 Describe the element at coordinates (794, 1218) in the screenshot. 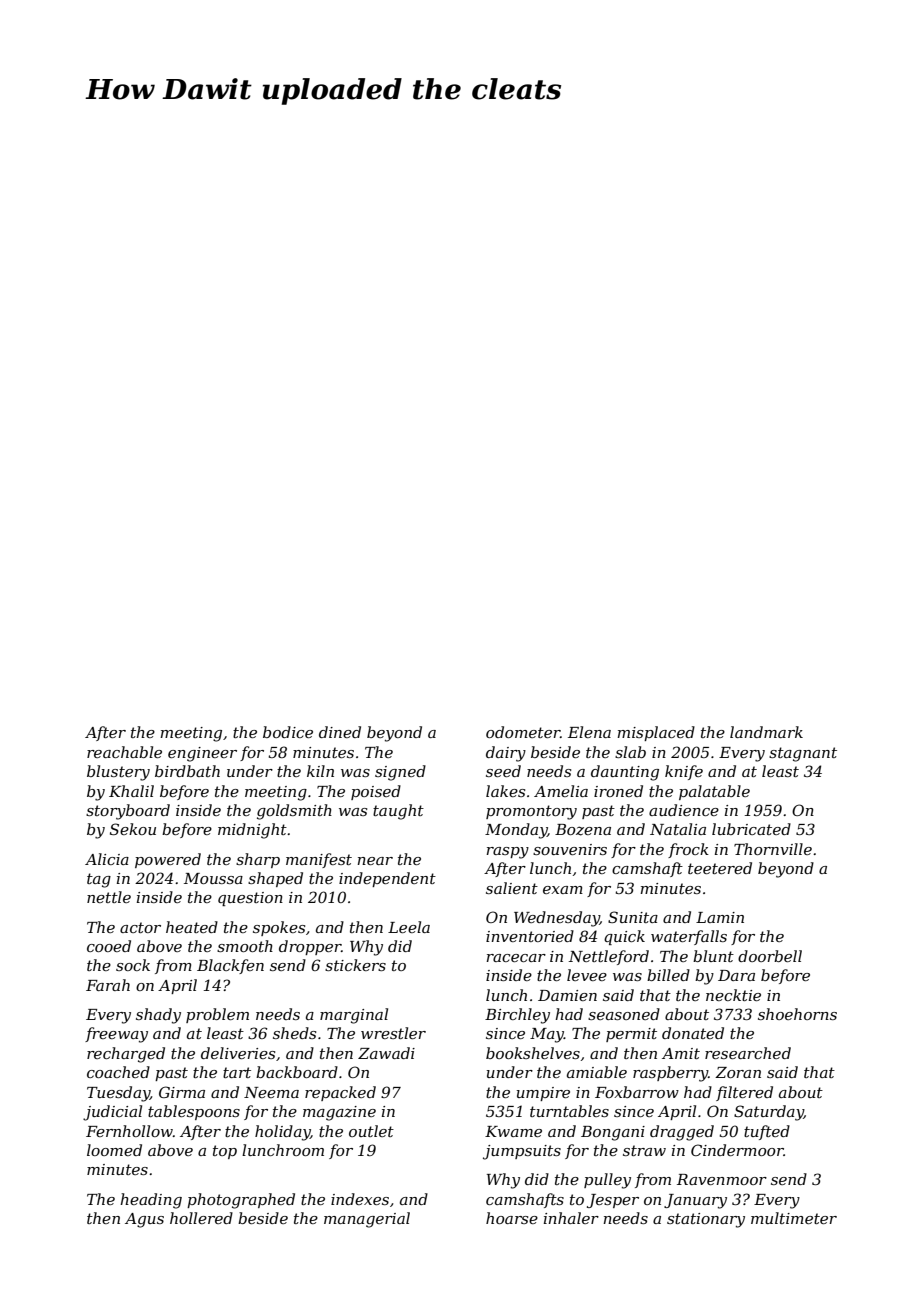

I see `multimeter` at that location.
